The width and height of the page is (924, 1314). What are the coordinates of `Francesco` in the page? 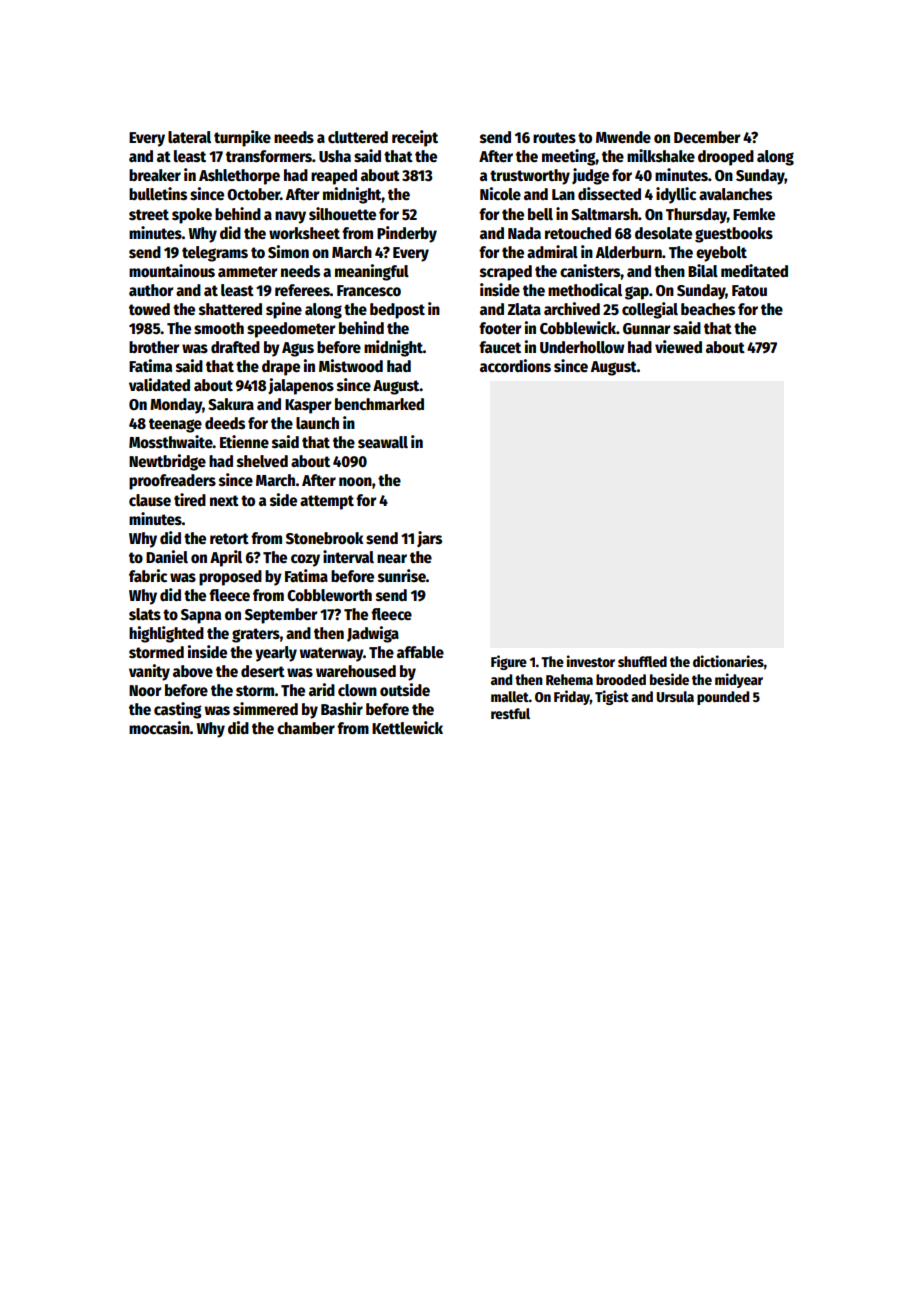 It's located at (369, 291).
